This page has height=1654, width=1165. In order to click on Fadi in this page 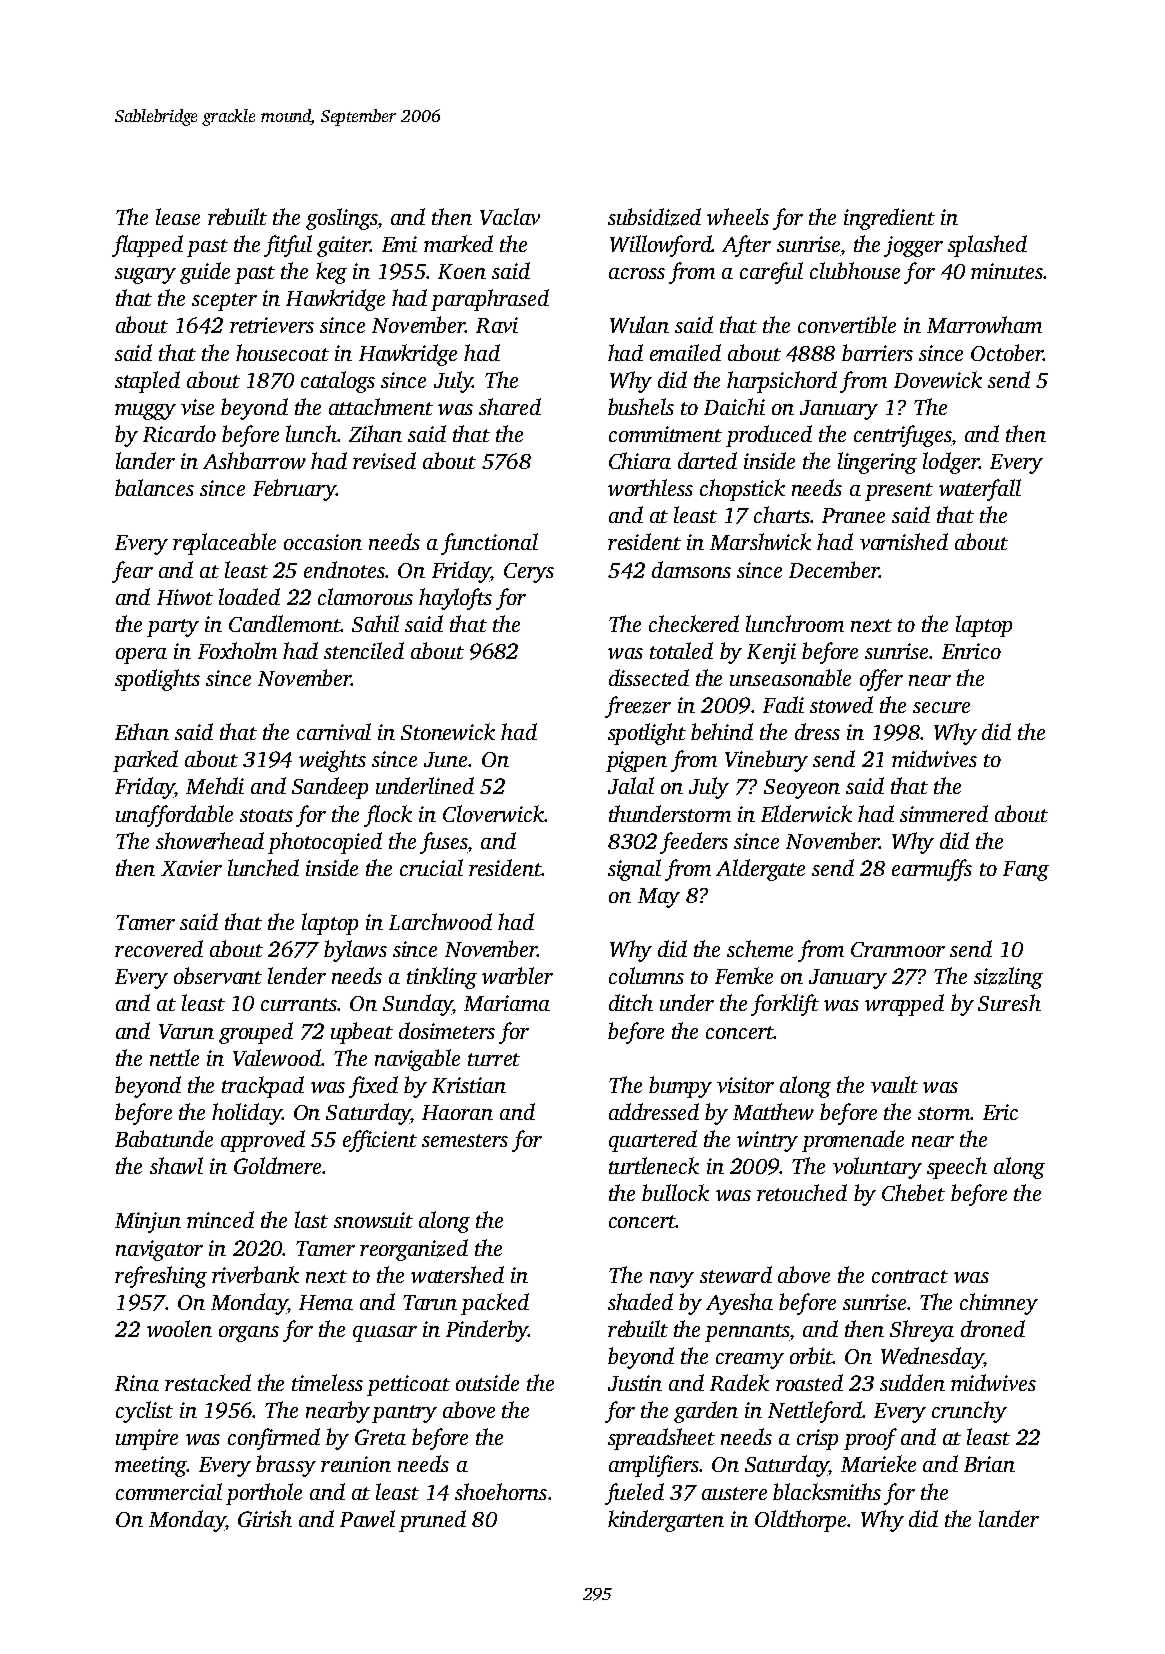, I will do `click(783, 704)`.
